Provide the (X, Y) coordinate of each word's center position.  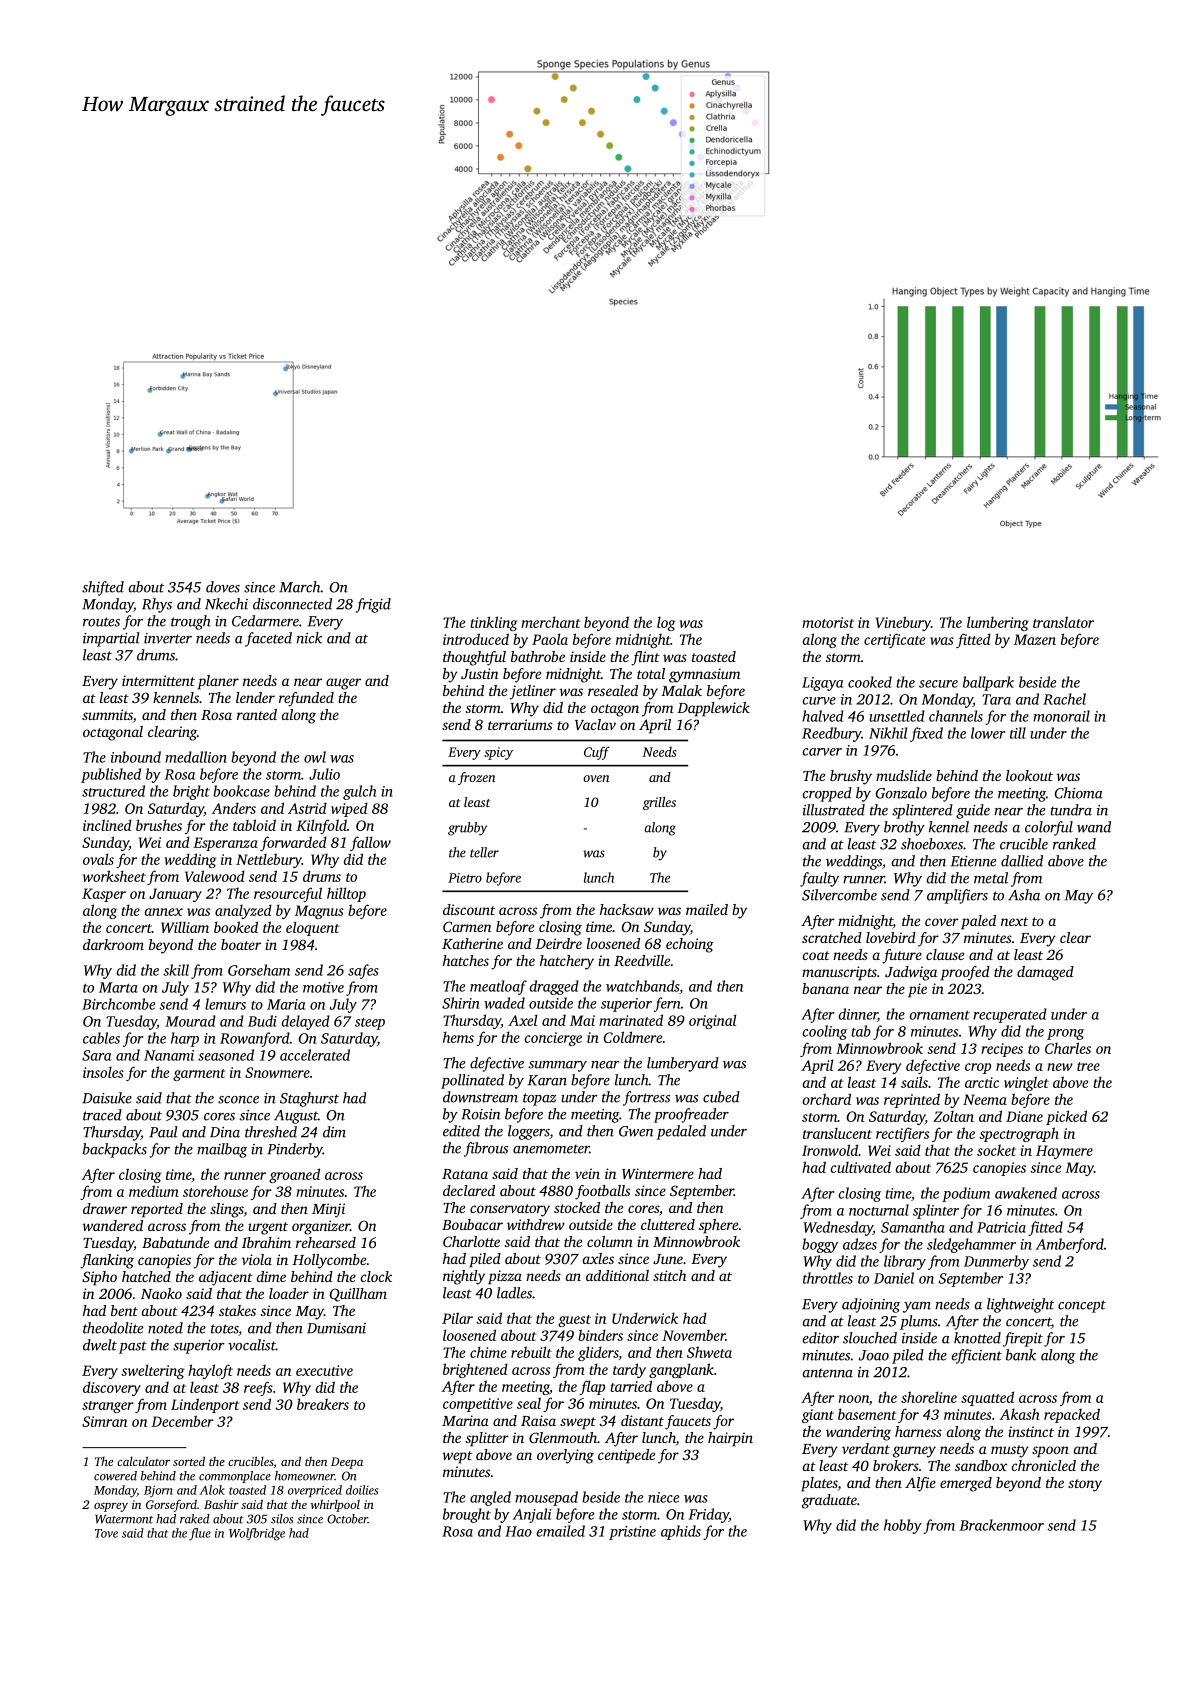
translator (1063, 622)
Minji (328, 1210)
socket (996, 1150)
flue (200, 1534)
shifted (103, 588)
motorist (828, 622)
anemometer (551, 1149)
